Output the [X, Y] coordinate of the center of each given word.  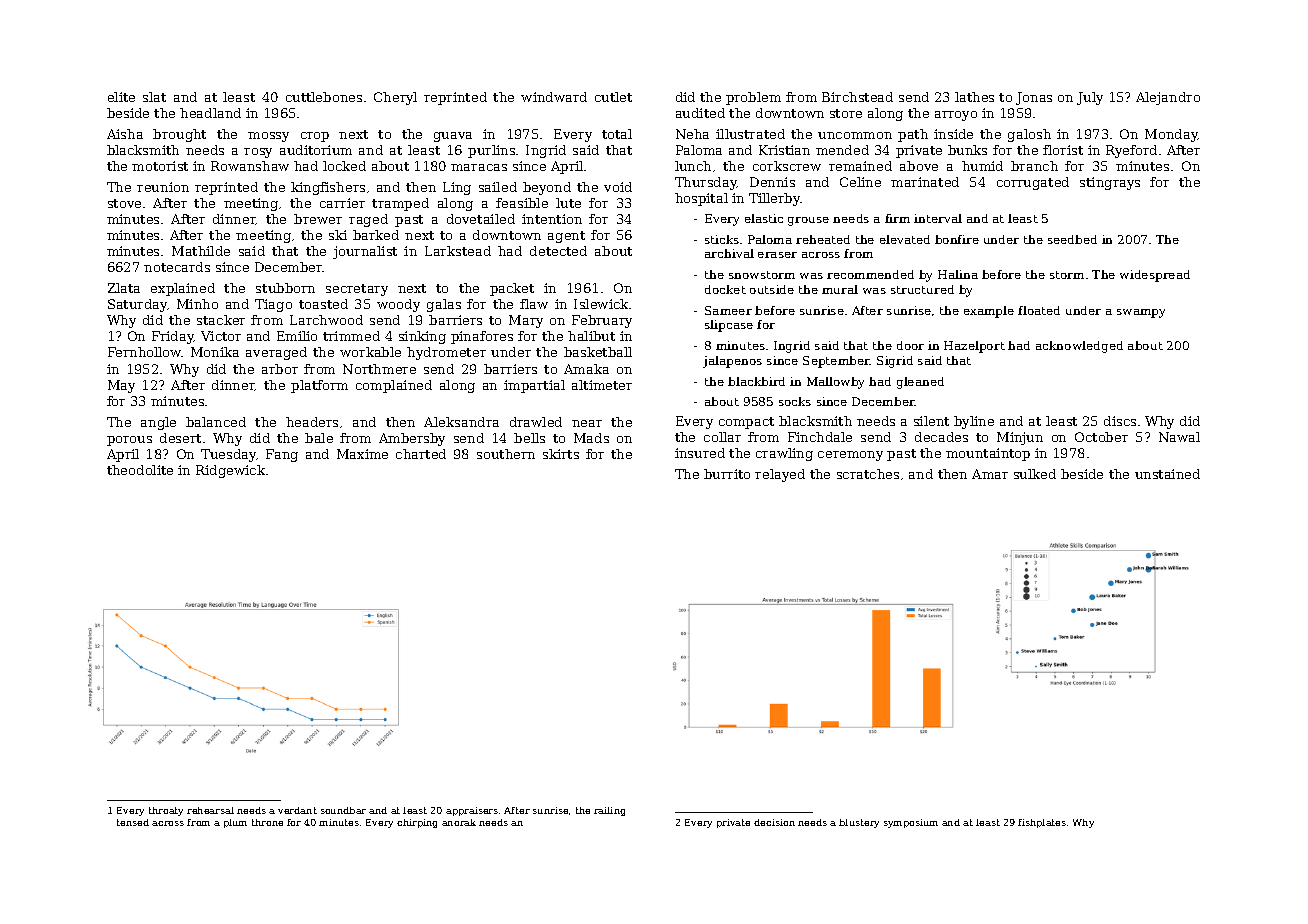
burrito [727, 474]
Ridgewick [230, 471]
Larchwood [326, 320]
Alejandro [1168, 98]
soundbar [343, 810]
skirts [561, 454]
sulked [1035, 474]
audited [700, 113]
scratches [868, 474]
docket [725, 289]
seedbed [1072, 239]
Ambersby [412, 439]
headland [210, 113]
